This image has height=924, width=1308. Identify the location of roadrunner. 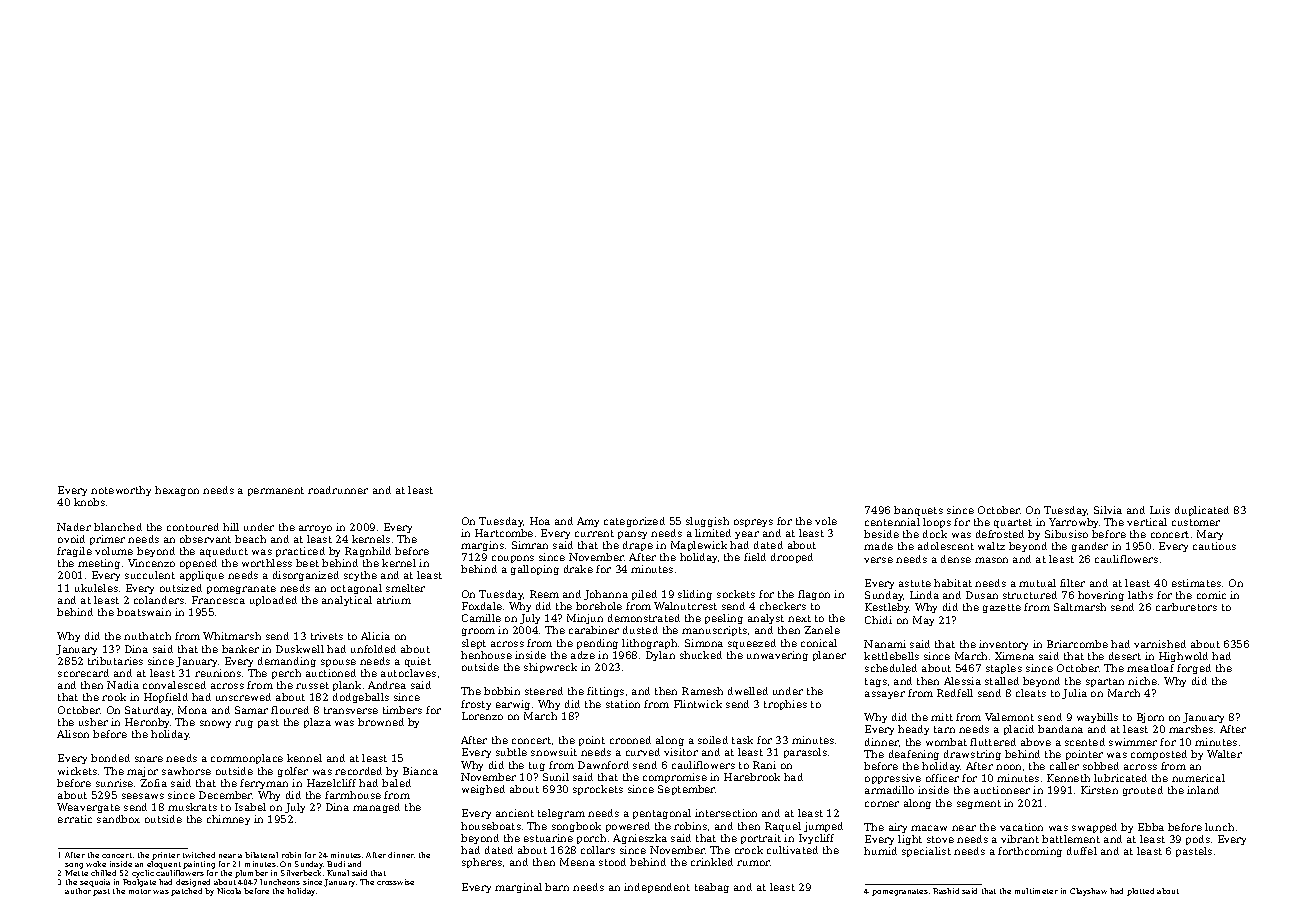
(338, 490).
